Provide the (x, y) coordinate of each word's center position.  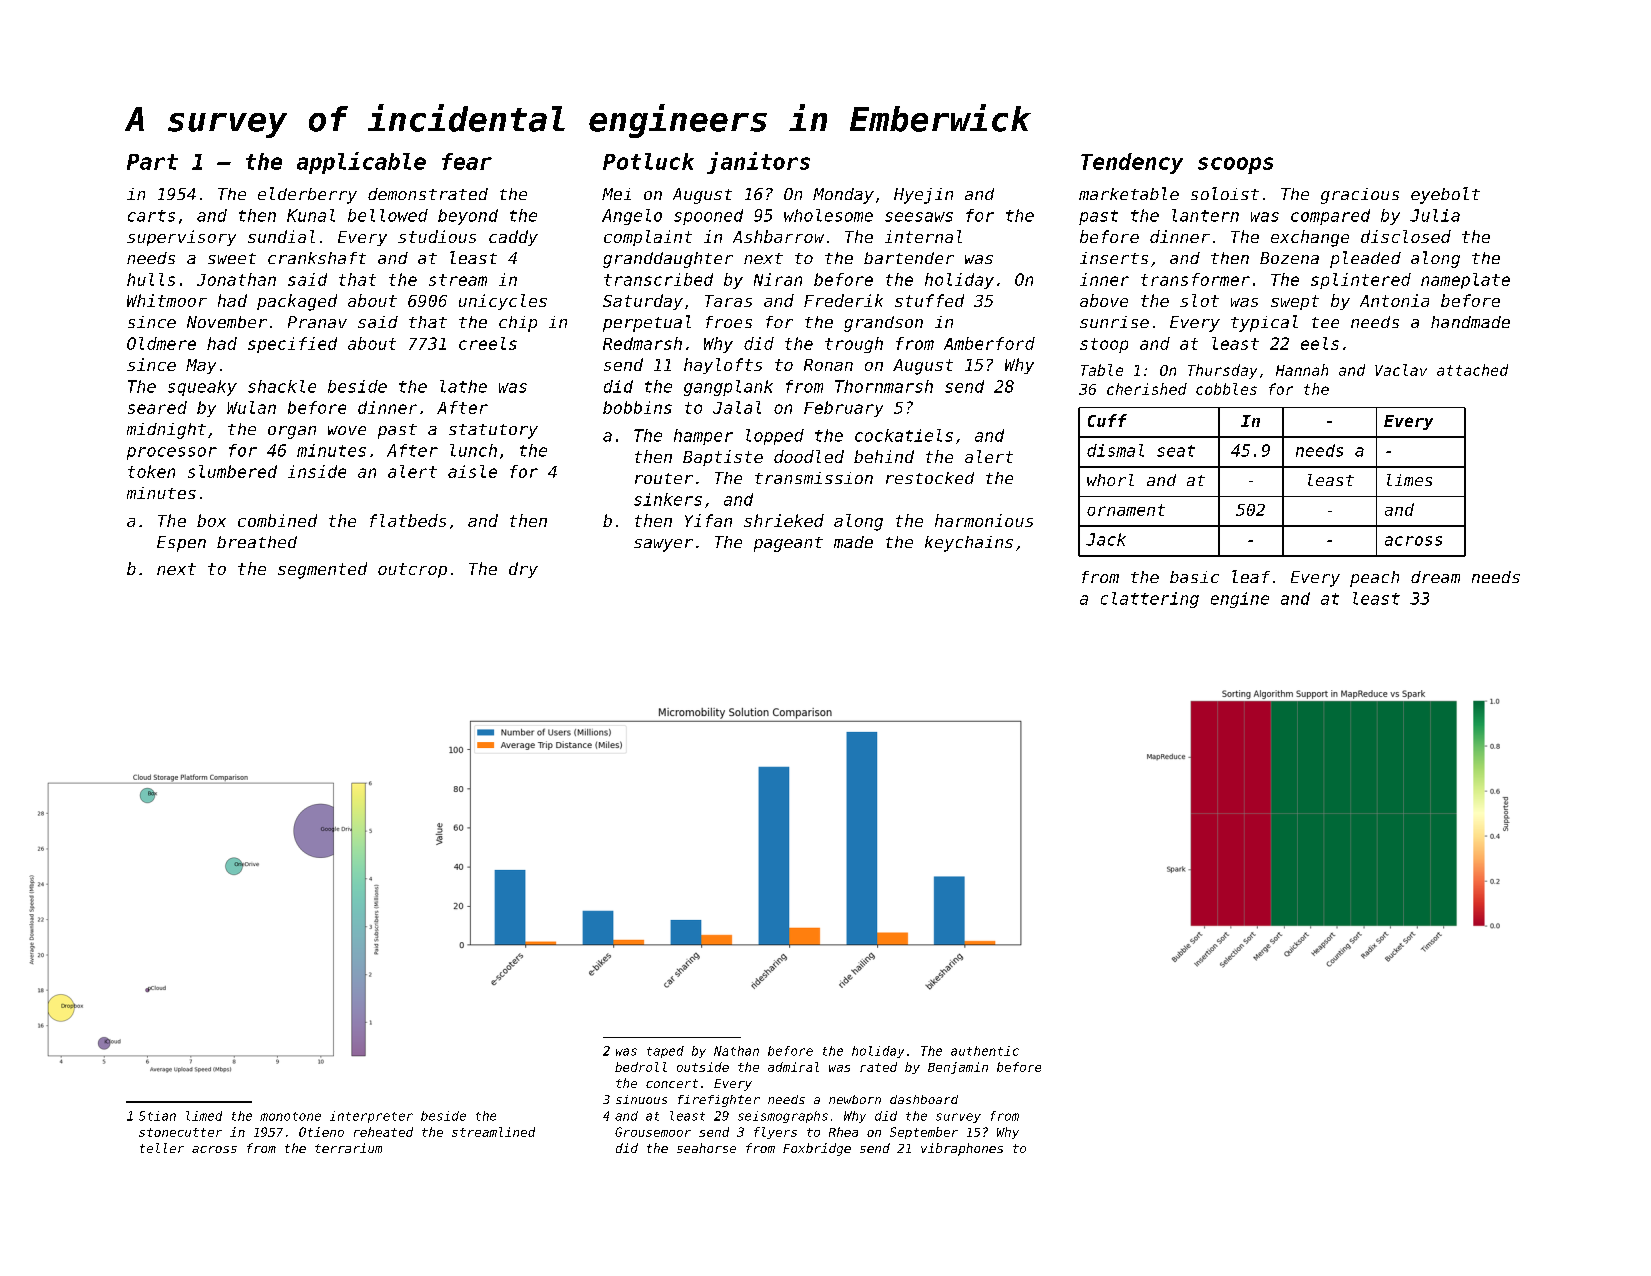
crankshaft (317, 258)
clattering (1150, 600)
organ (292, 432)
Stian (157, 1116)
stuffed (929, 300)
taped (665, 1052)
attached (1472, 370)
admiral (793, 1067)
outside (703, 1067)
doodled (809, 456)
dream (1435, 577)
